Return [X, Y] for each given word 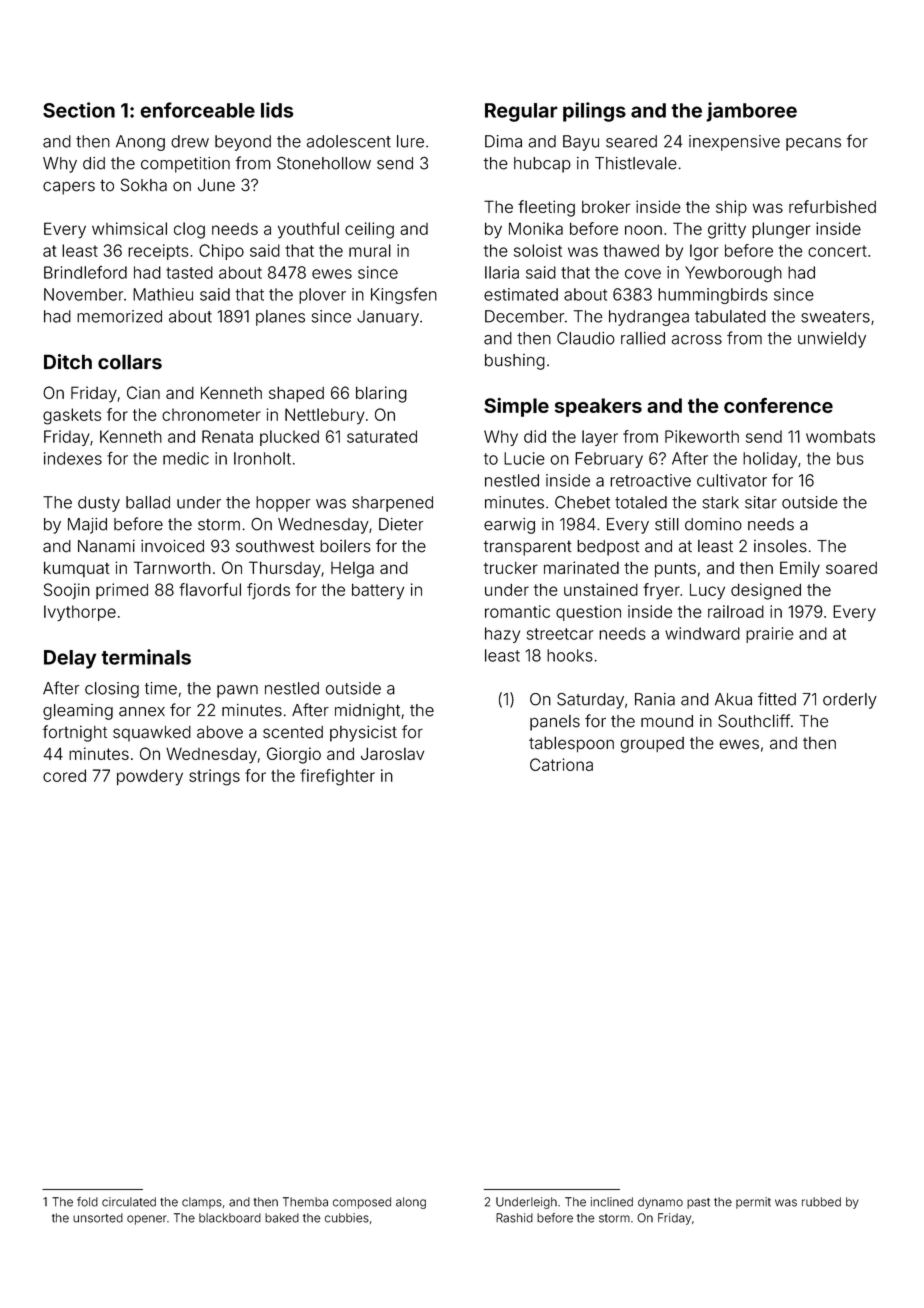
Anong [140, 143]
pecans [813, 144]
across [697, 340]
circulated [129, 1202]
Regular [521, 112]
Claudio [586, 338]
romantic [517, 611]
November [83, 294]
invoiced [172, 546]
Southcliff [754, 721]
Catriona [561, 764]
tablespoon [571, 744]
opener [147, 1220]
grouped [652, 745]
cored [64, 775]
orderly [850, 701]
